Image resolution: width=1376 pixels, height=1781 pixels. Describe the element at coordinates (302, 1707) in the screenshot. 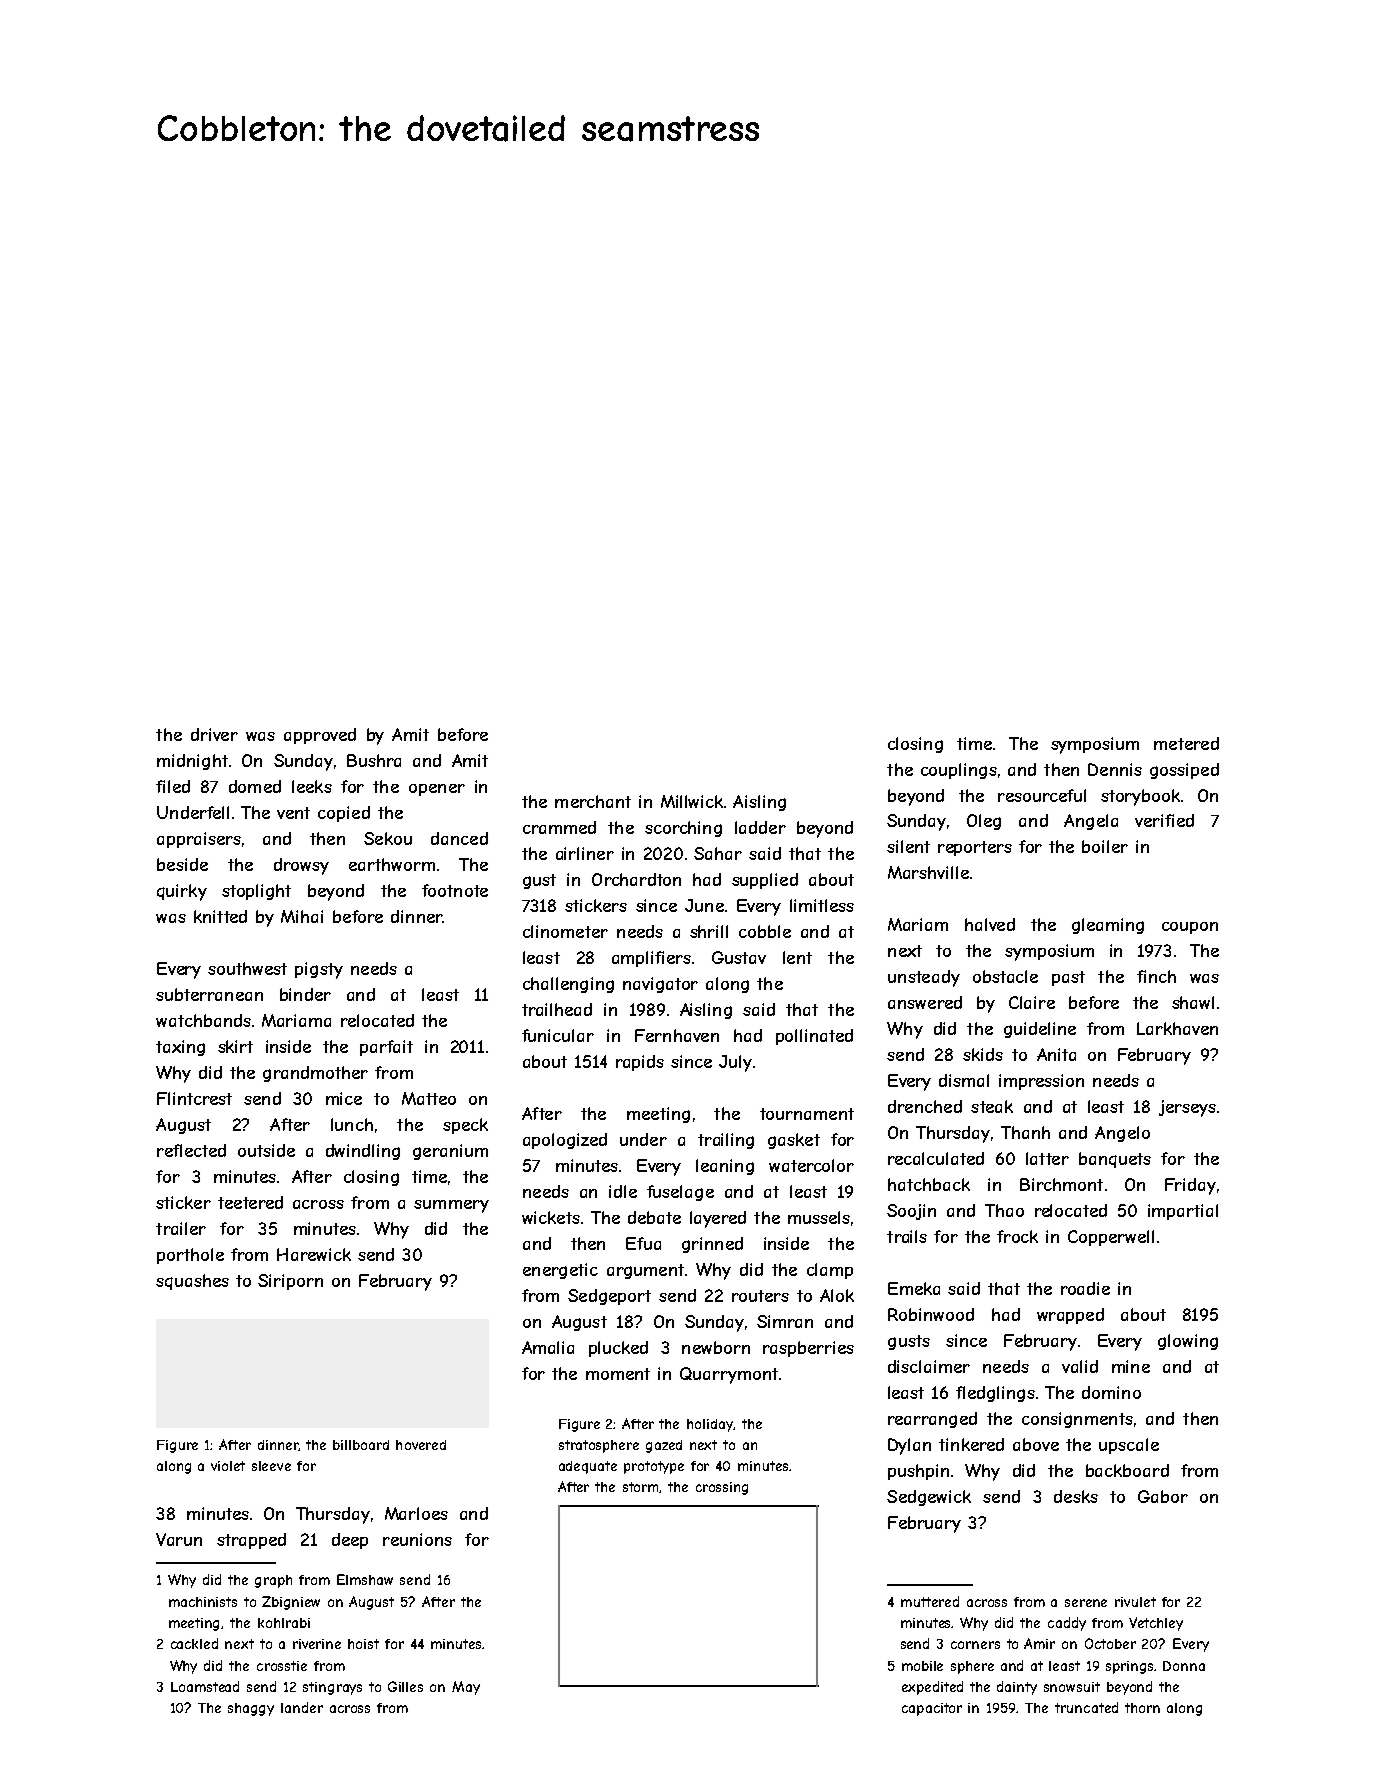

I see `lander` at that location.
